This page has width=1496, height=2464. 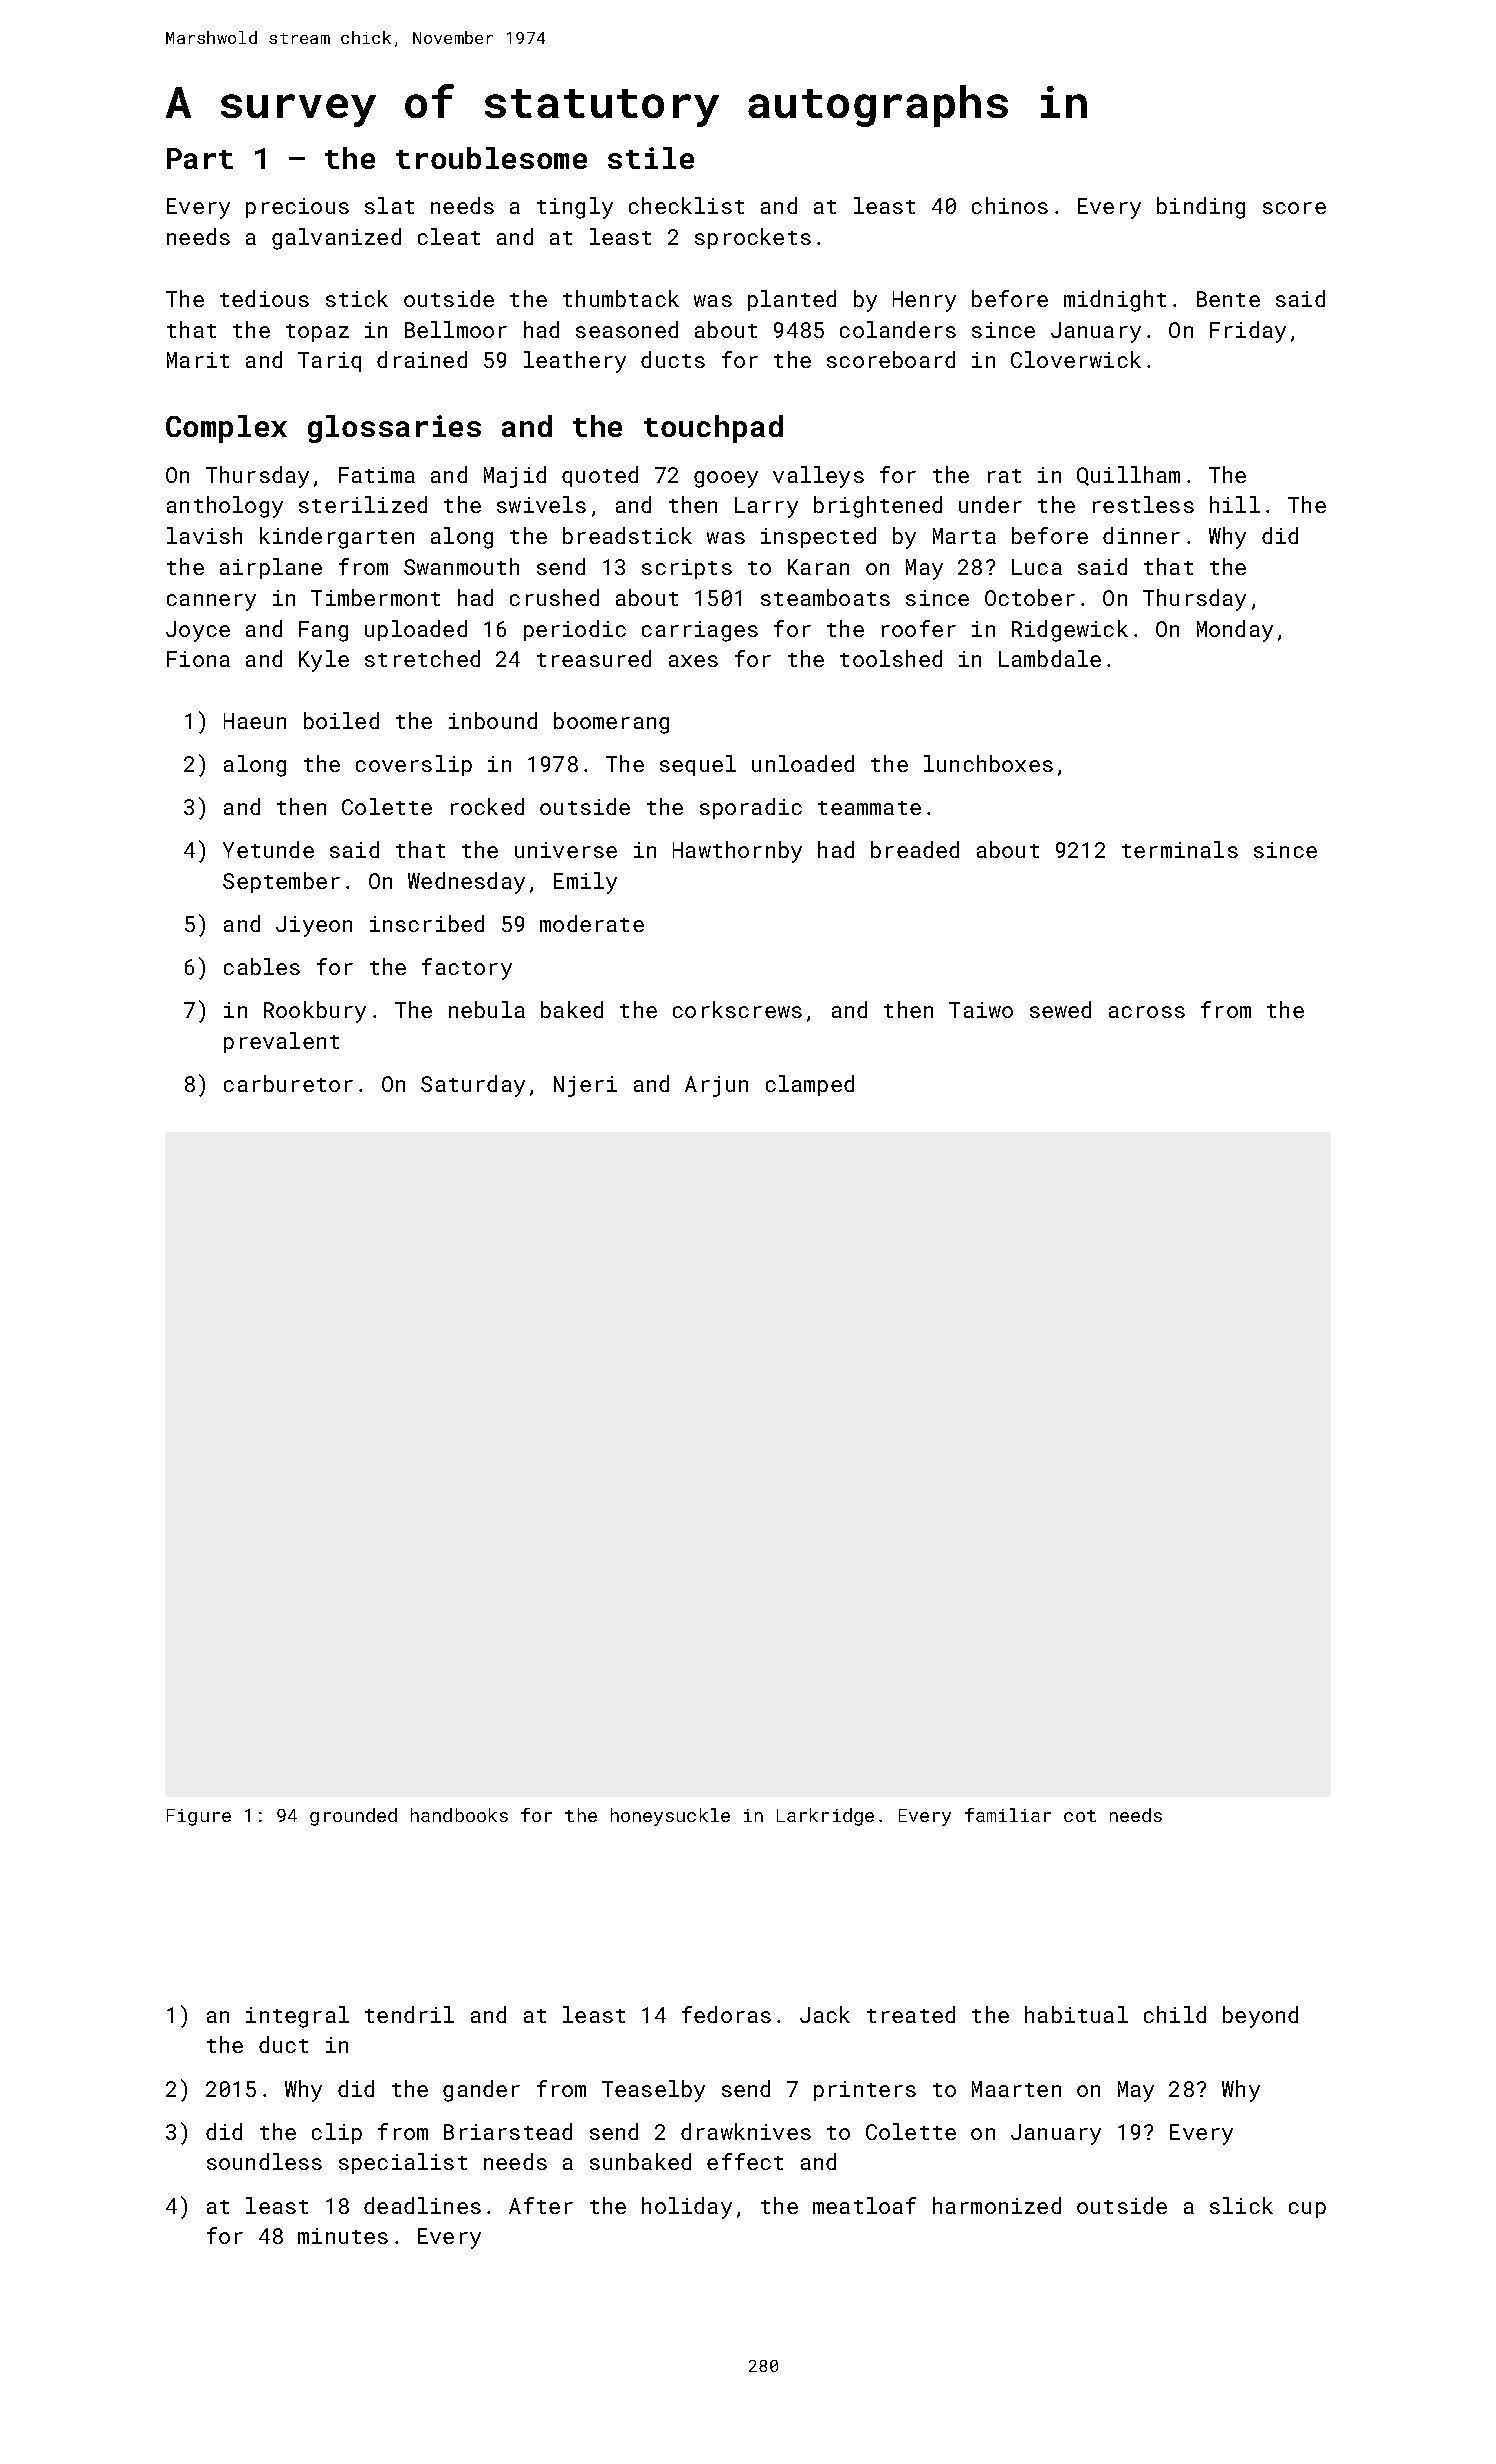 What do you see at coordinates (997, 2205) in the page?
I see `harmonized` at bounding box center [997, 2205].
